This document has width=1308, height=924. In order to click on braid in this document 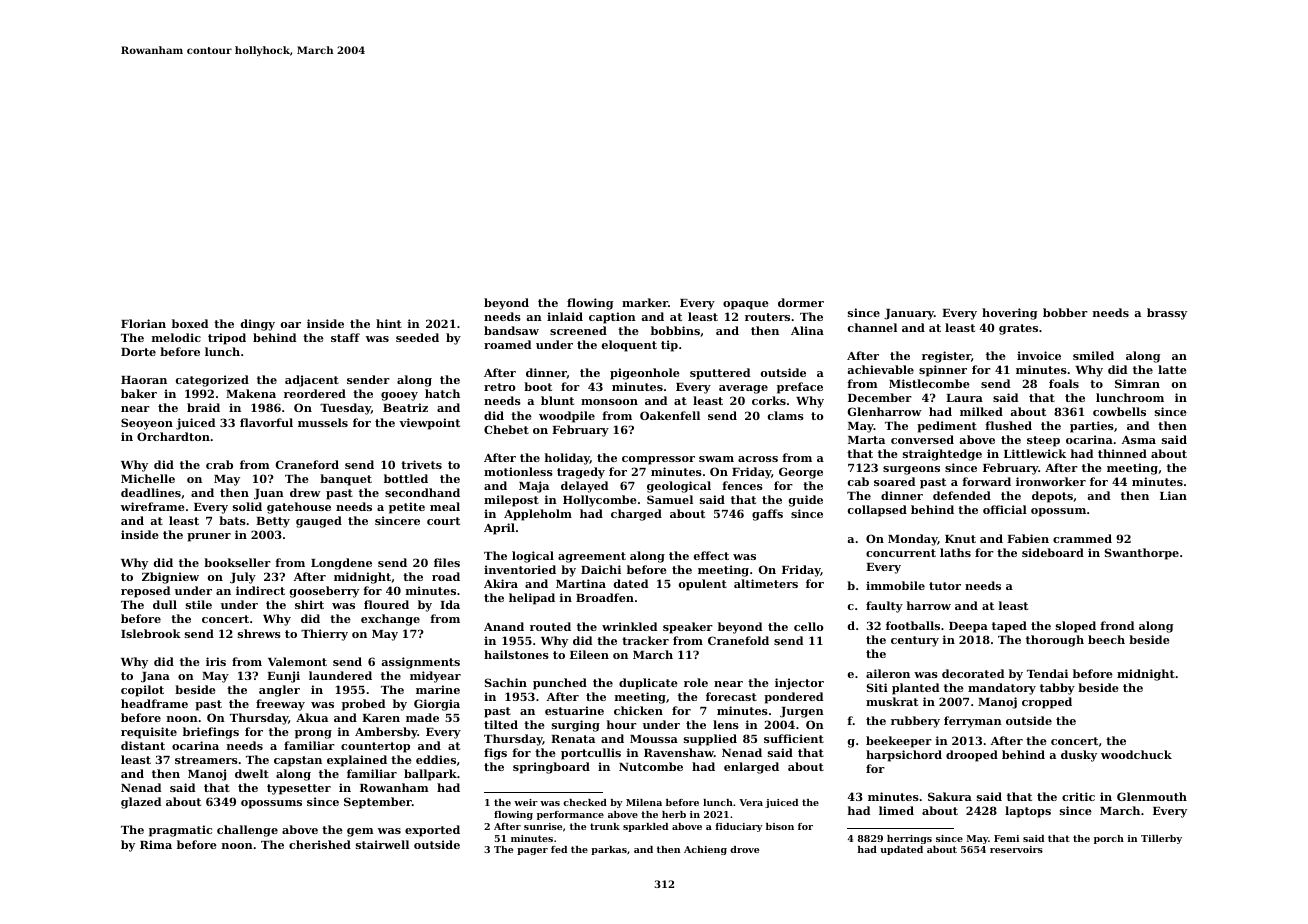, I will do `click(203, 407)`.
